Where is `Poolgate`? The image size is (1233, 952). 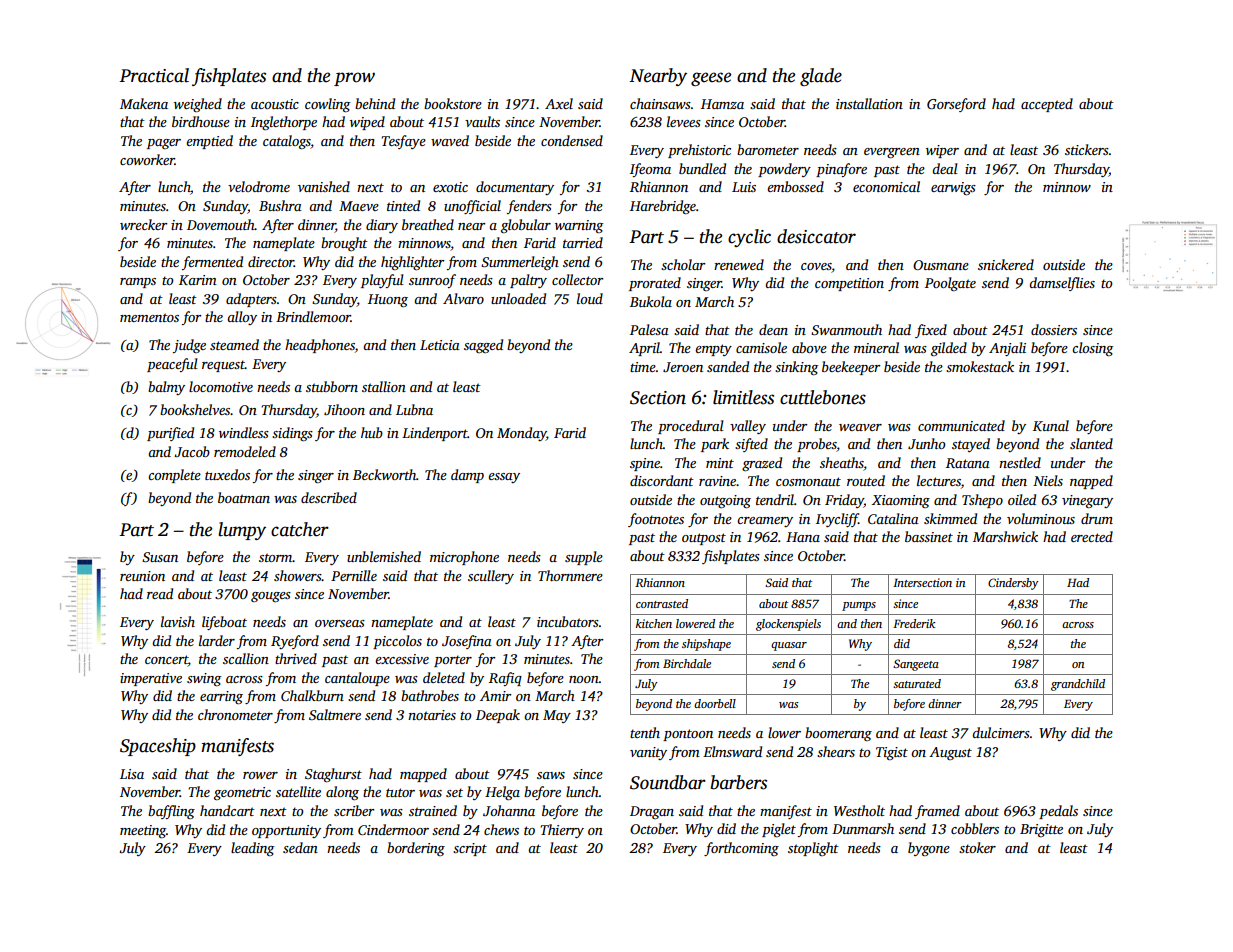
Poolgate is located at coordinates (950, 284).
